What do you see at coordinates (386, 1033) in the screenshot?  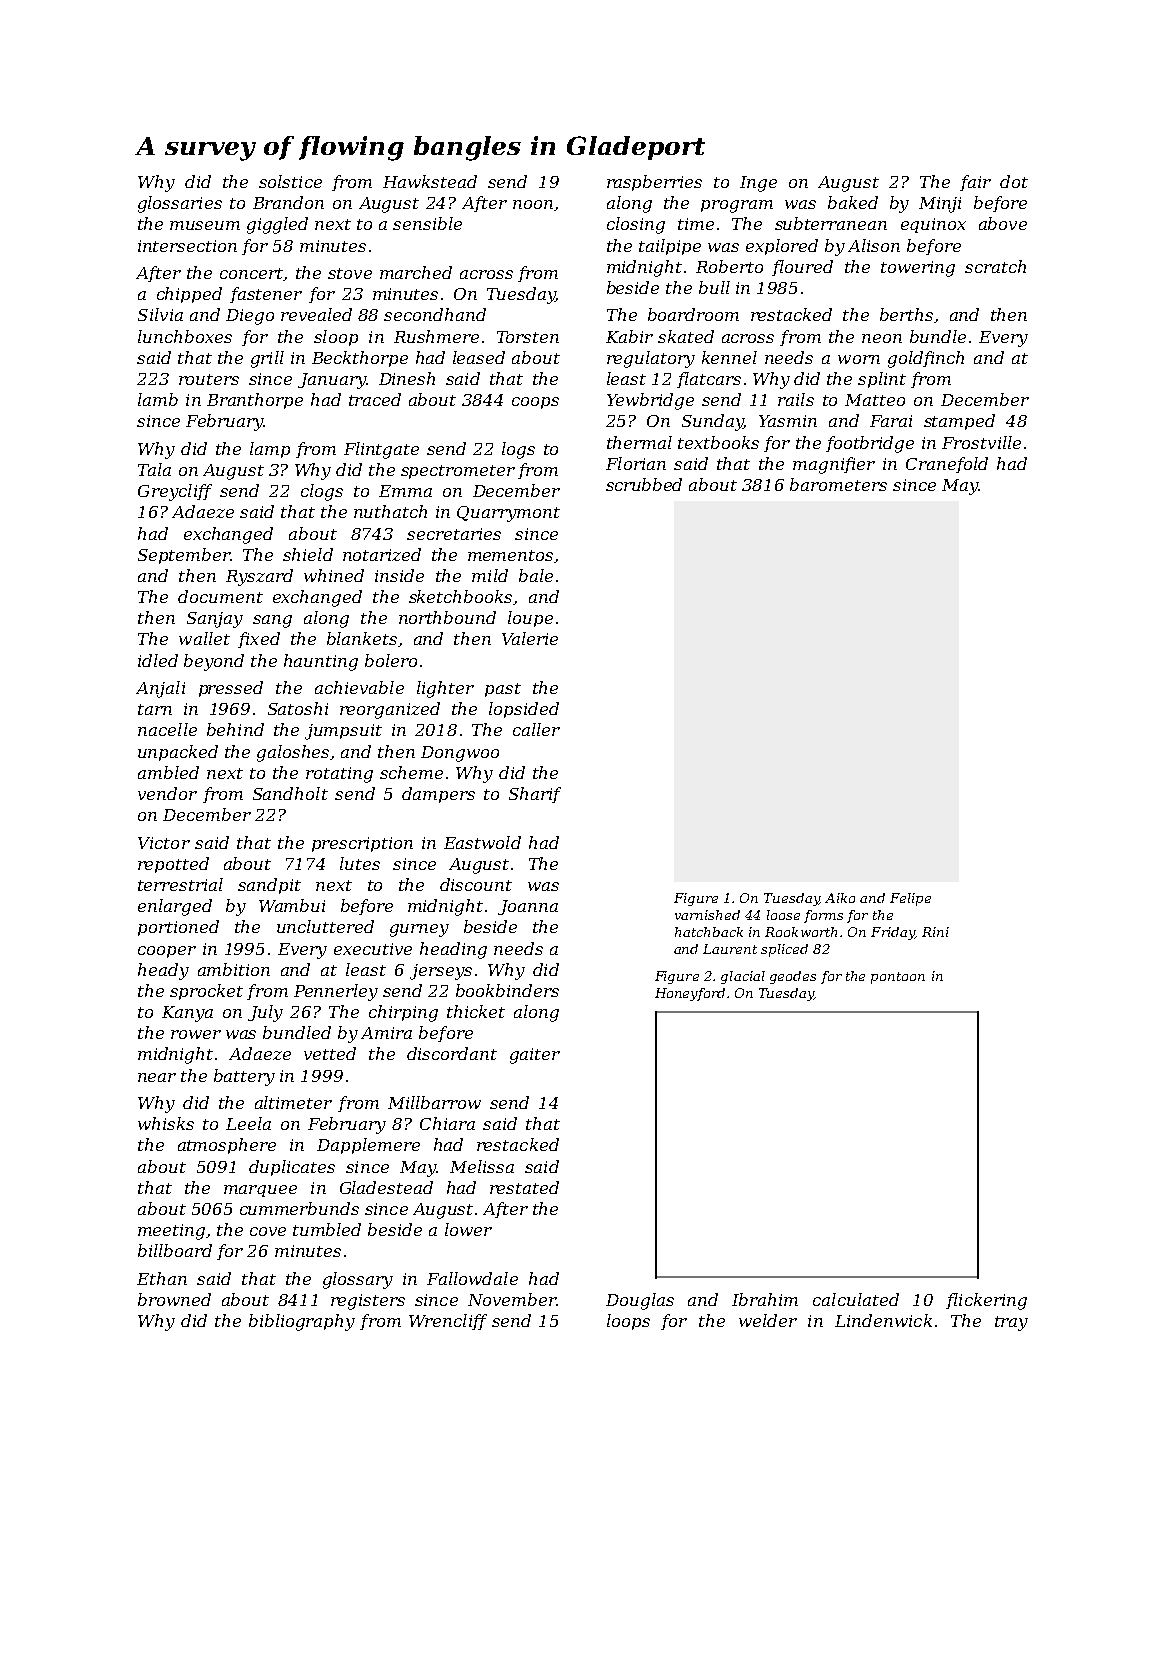 I see `Amira` at bounding box center [386, 1033].
